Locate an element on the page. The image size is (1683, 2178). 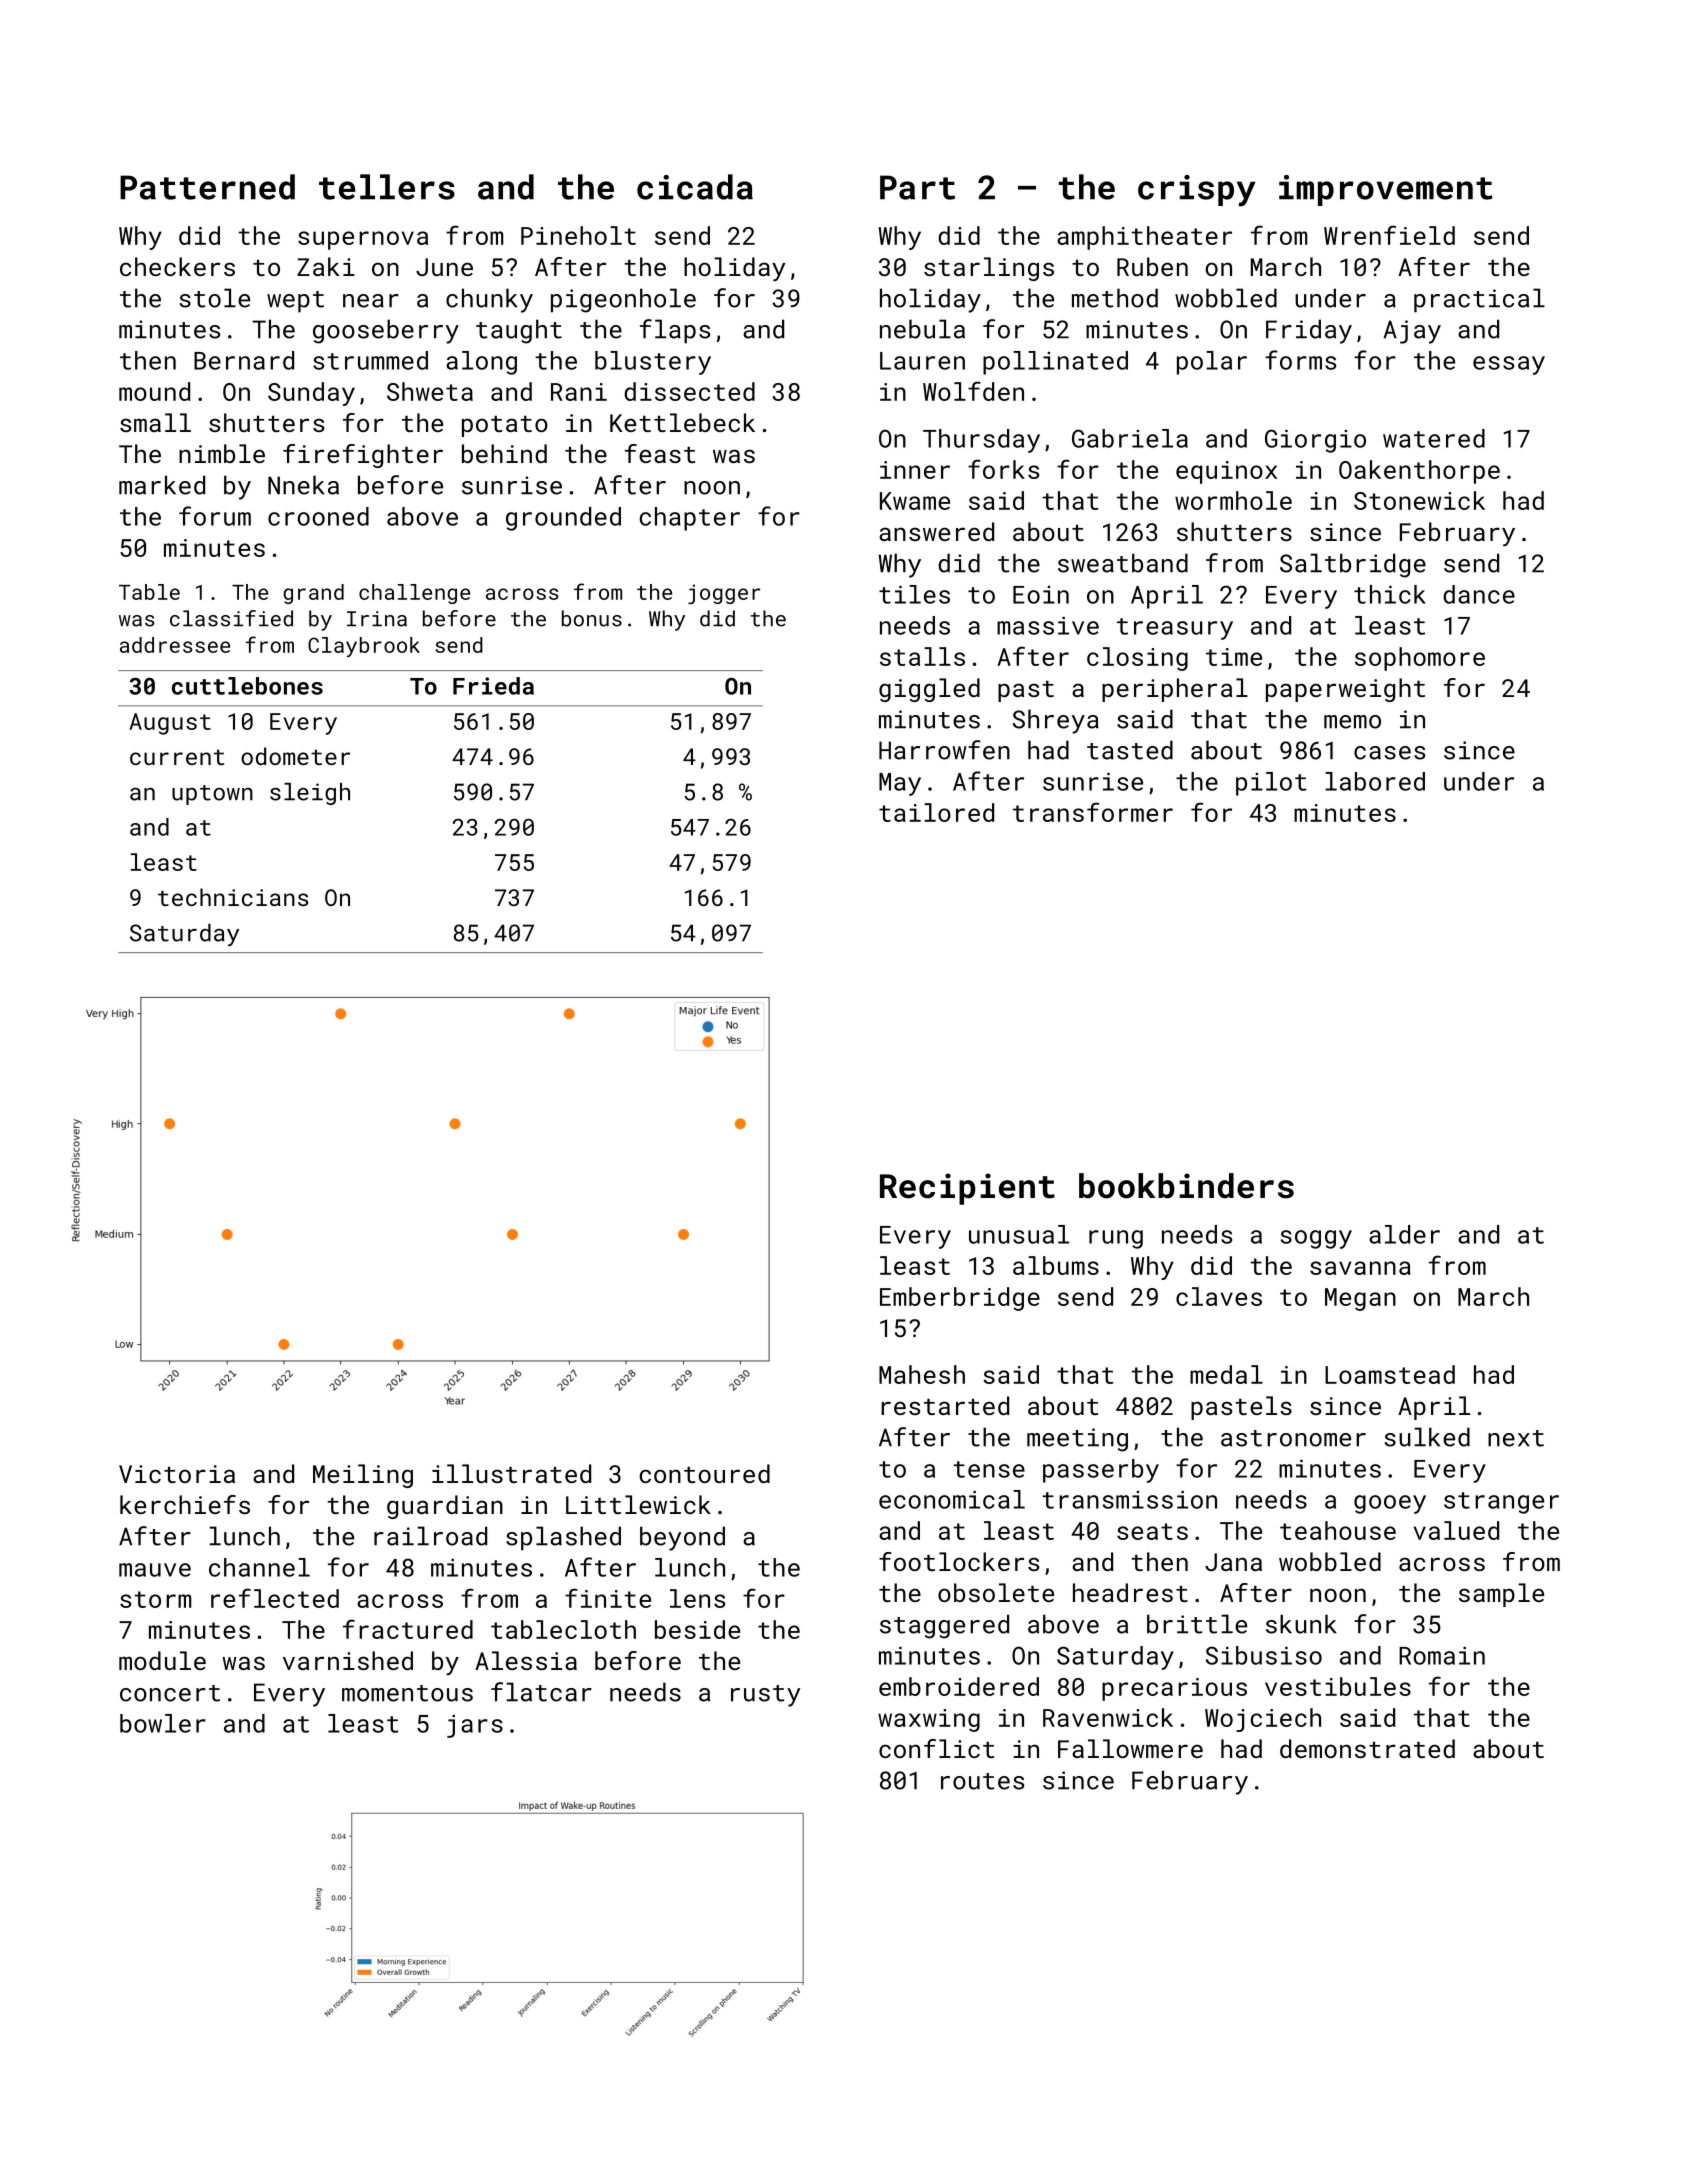
alder is located at coordinates (1404, 1234).
